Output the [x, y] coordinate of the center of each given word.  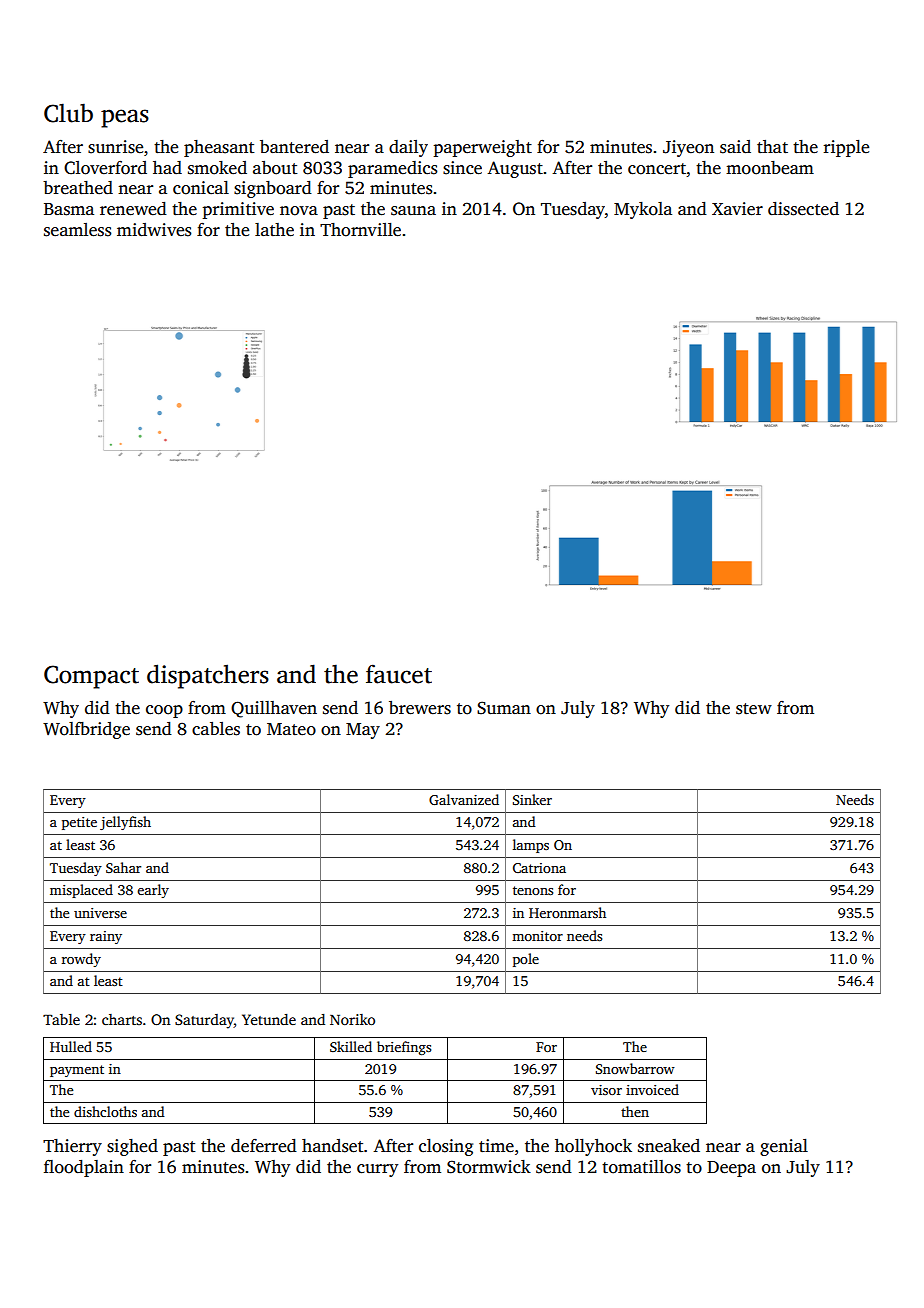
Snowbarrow [635, 1068]
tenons [533, 890]
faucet [399, 674]
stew [754, 709]
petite [79, 823]
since [462, 168]
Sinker [532, 799]
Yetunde [269, 1019]
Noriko [352, 1019]
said [735, 147]
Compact [91, 677]
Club [68, 113]
